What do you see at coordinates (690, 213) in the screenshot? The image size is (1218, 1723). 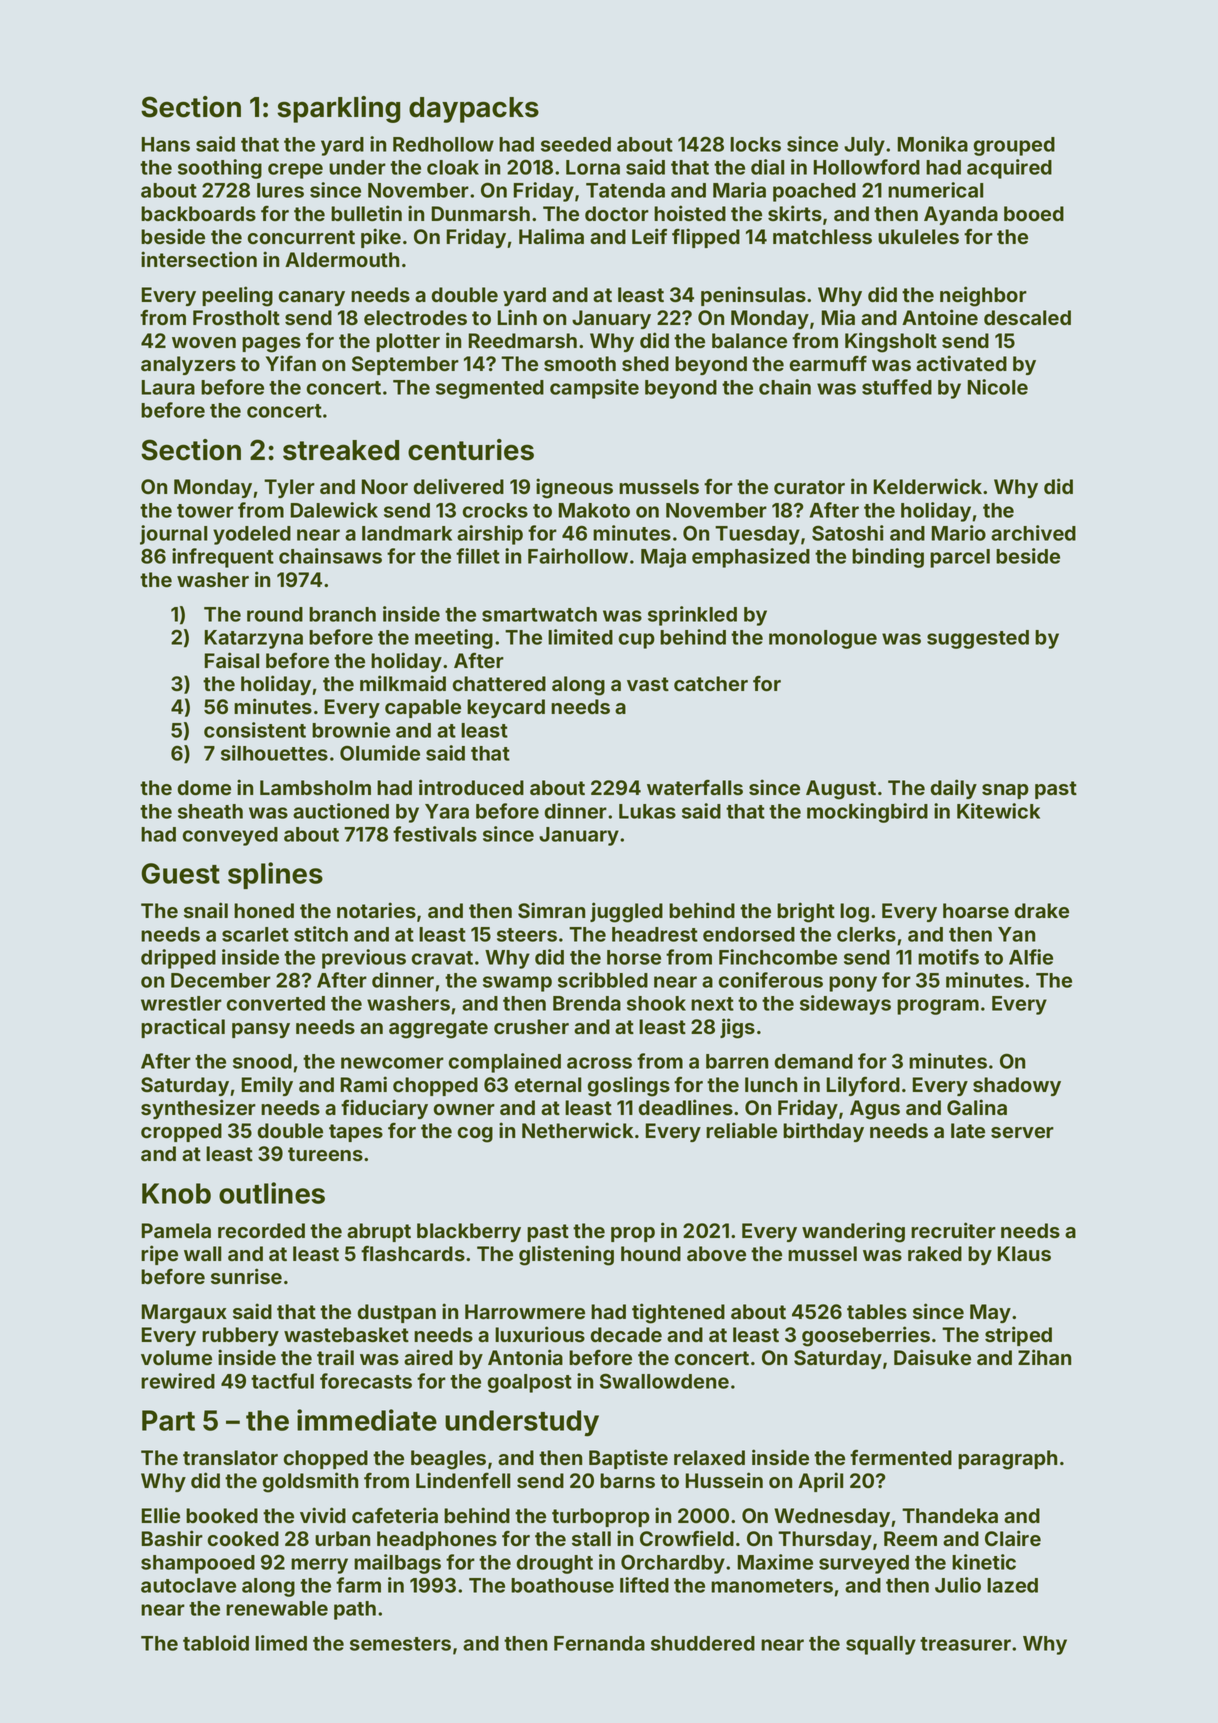 I see `hoisted` at bounding box center [690, 213].
